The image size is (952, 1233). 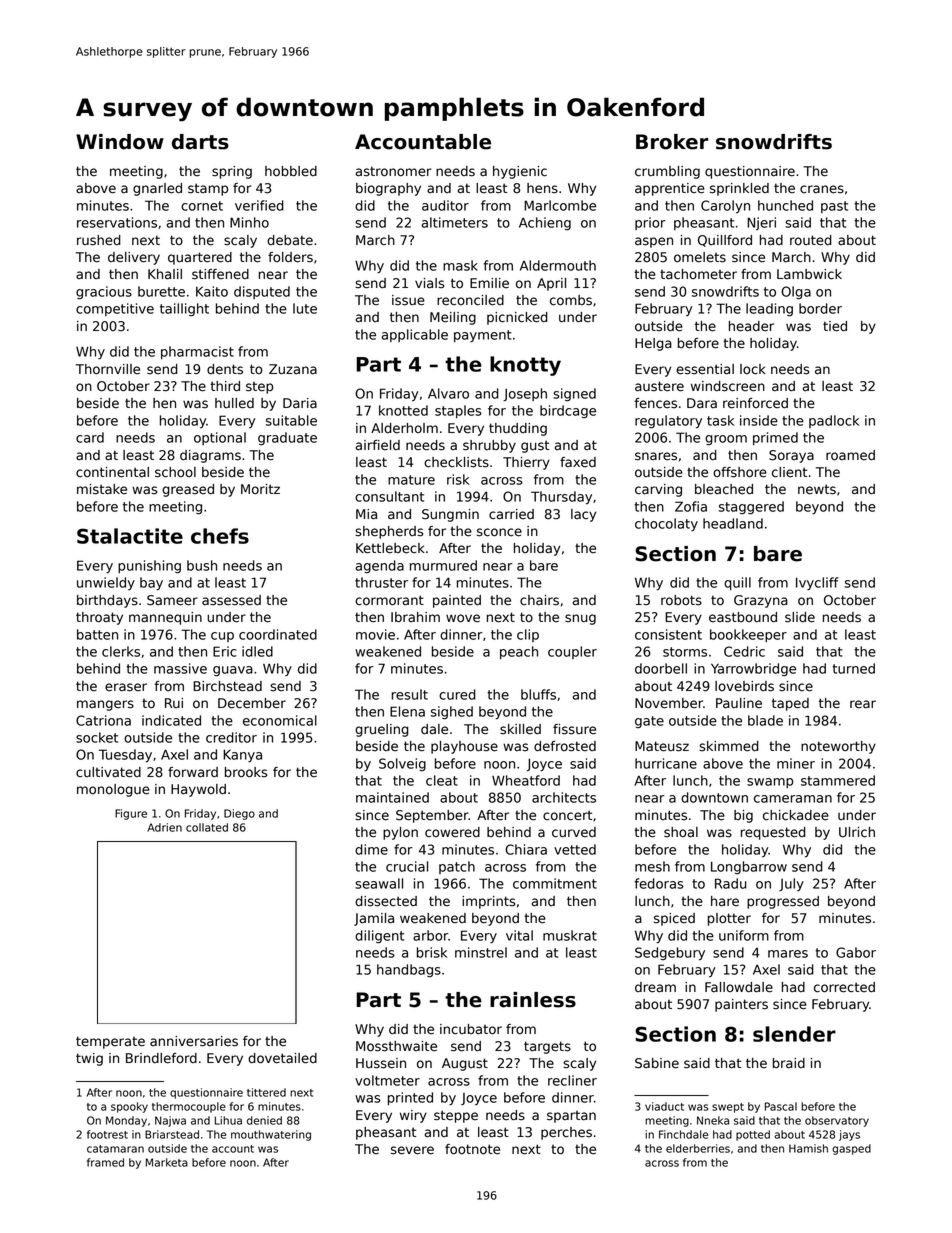 I want to click on biography, so click(x=388, y=189).
